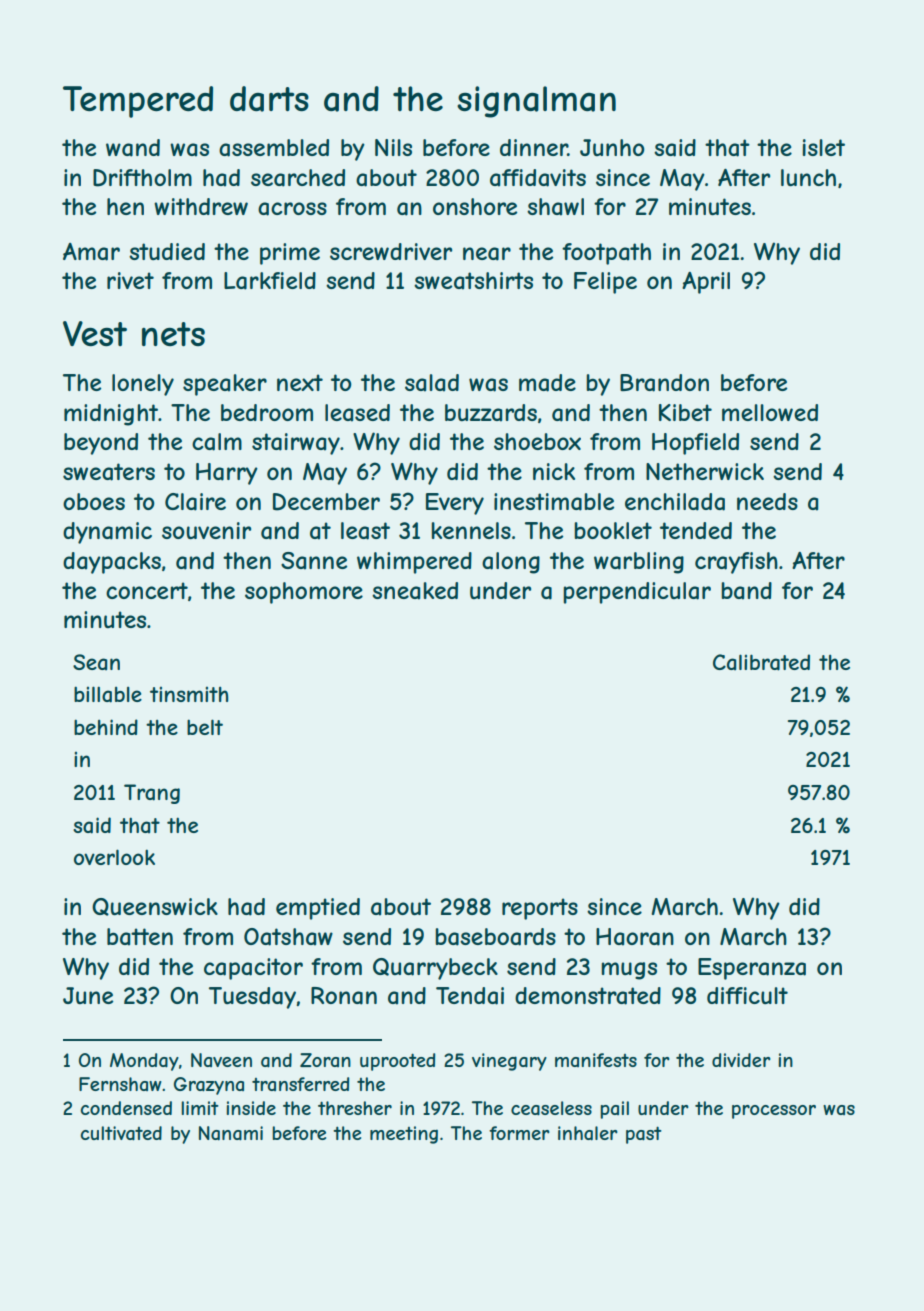 Image resolution: width=924 pixels, height=1311 pixels. What do you see at coordinates (767, 501) in the screenshot?
I see `needs` at bounding box center [767, 501].
